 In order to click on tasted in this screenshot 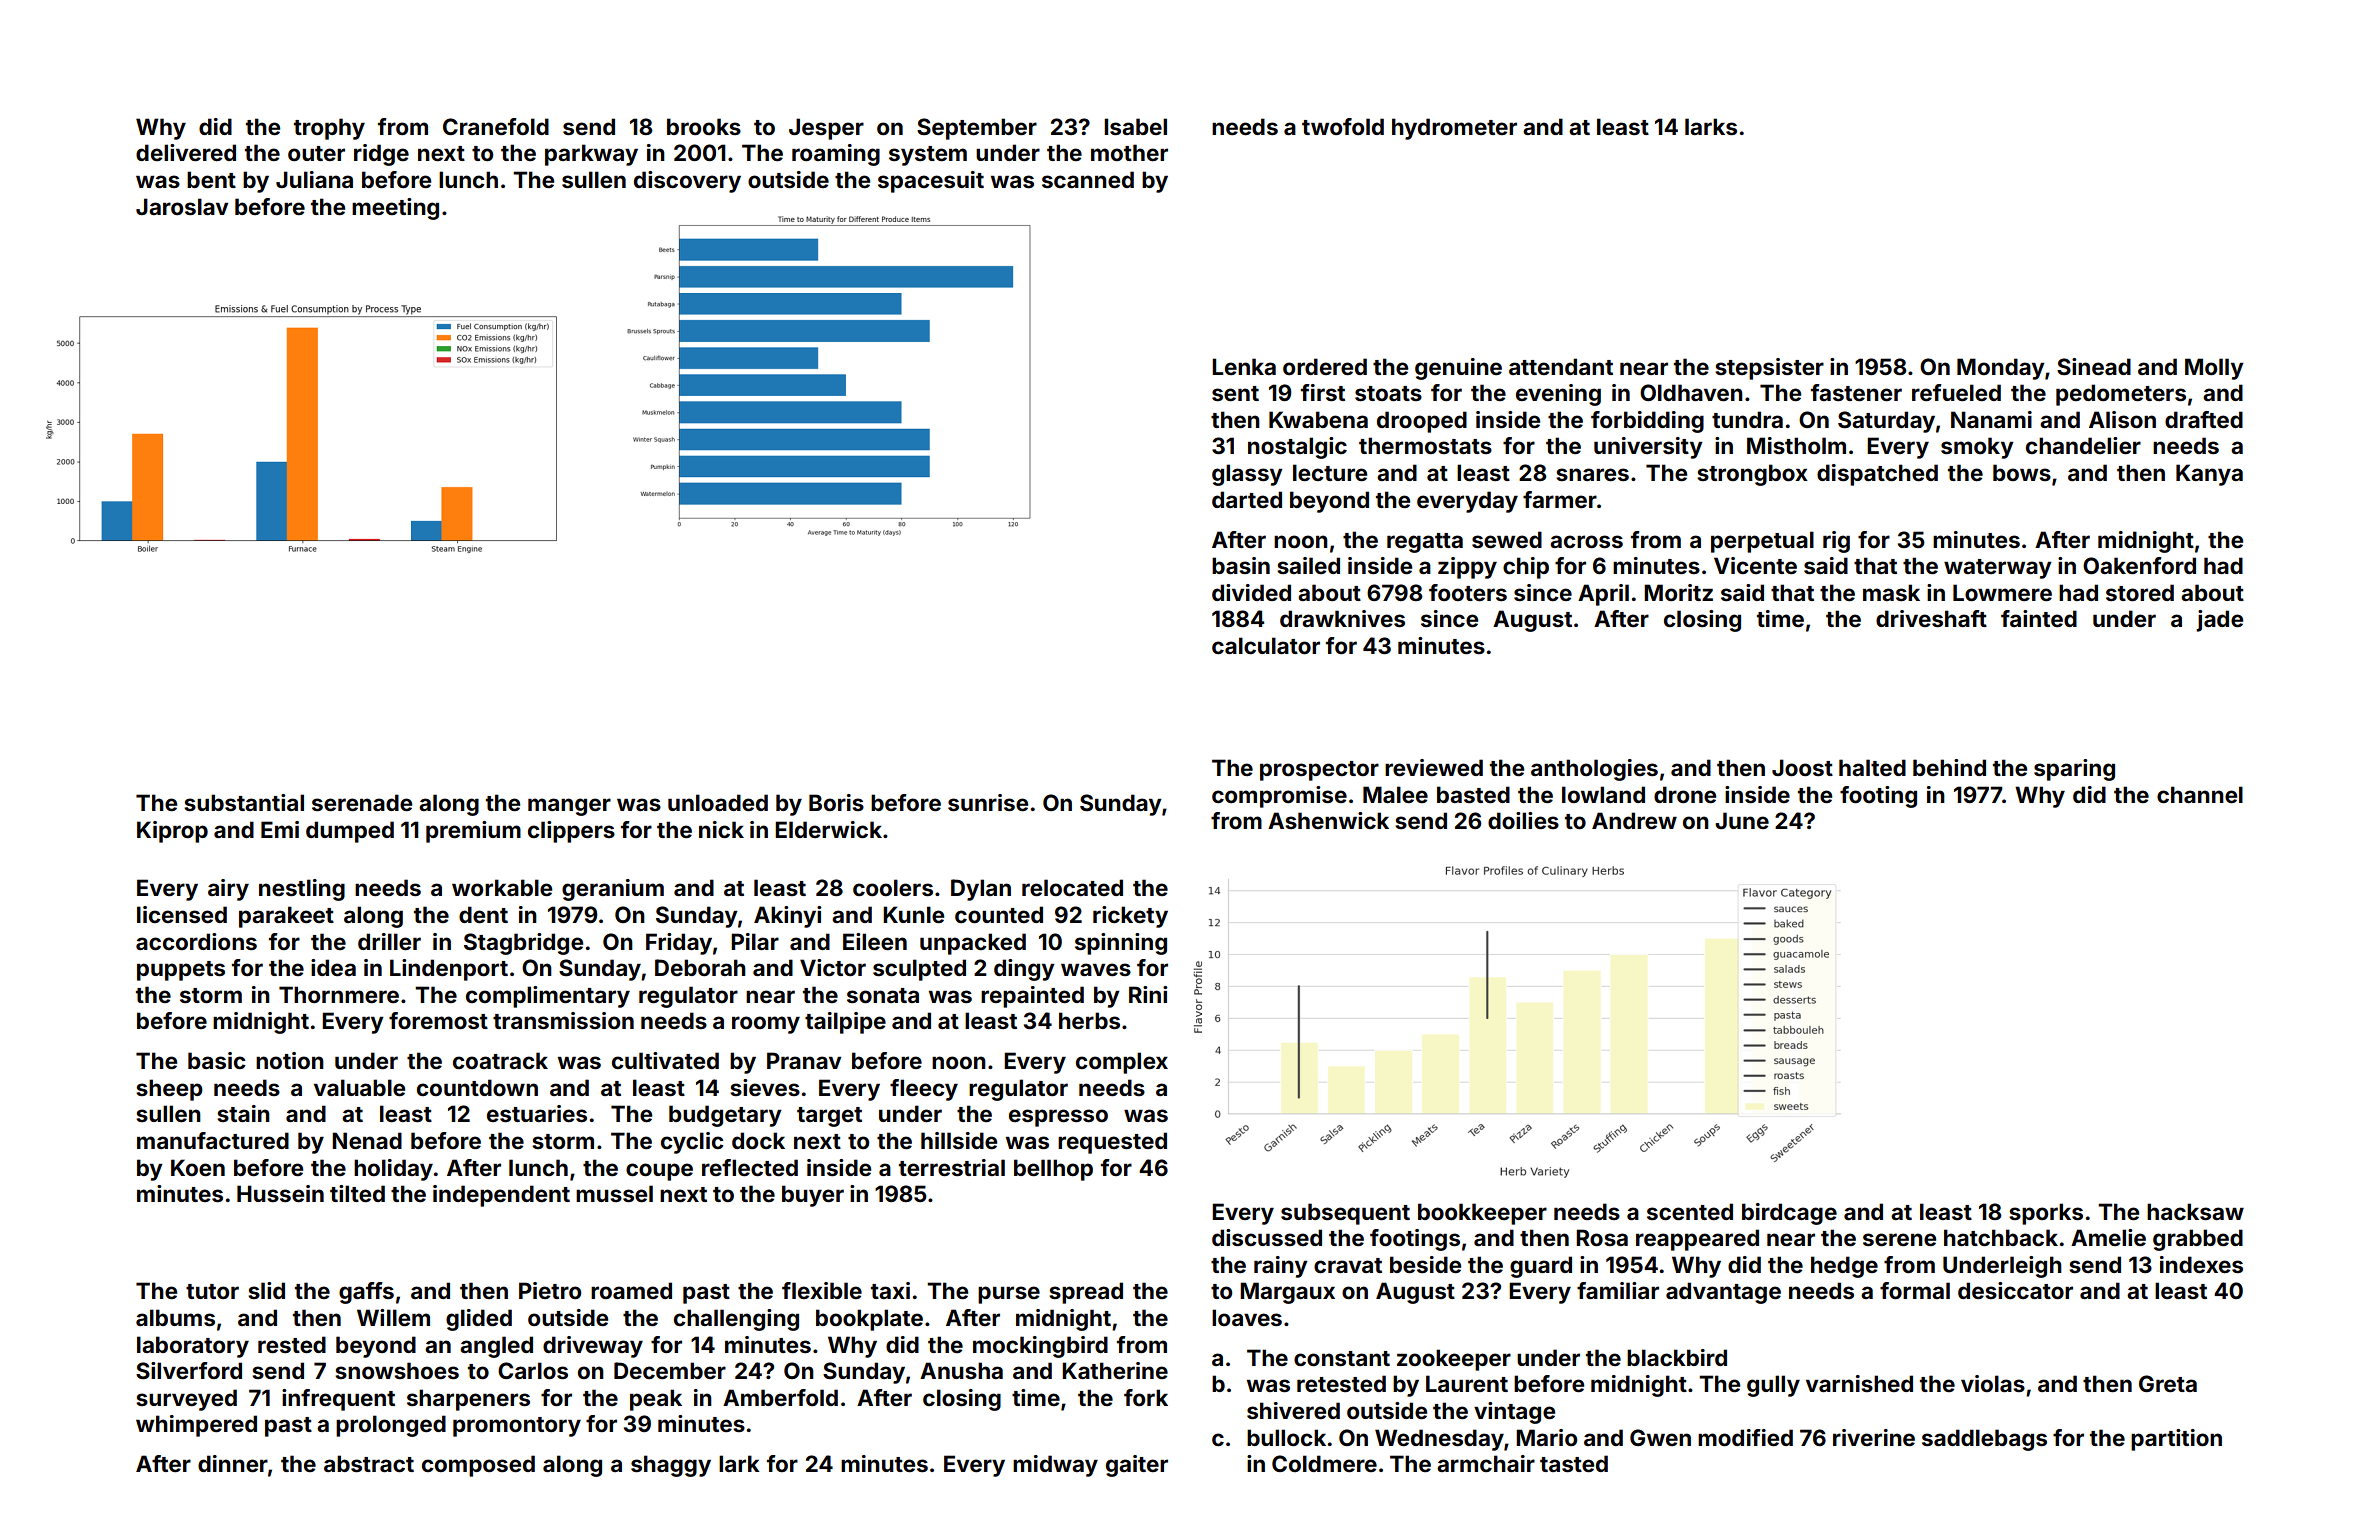, I will do `click(1574, 1464)`.
